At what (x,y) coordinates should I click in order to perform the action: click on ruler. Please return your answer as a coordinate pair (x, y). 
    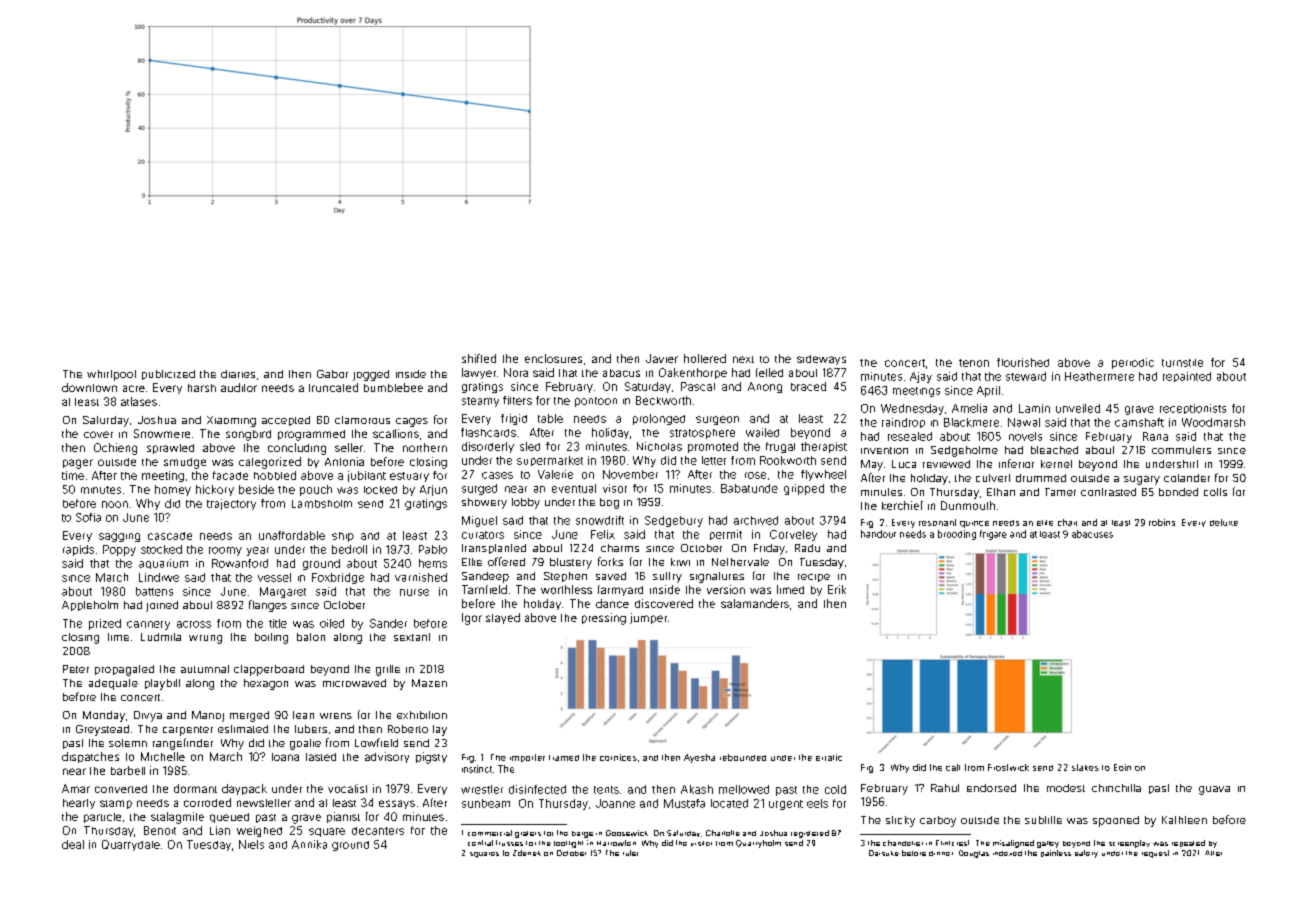
    Looking at the image, I should click on (630, 853).
